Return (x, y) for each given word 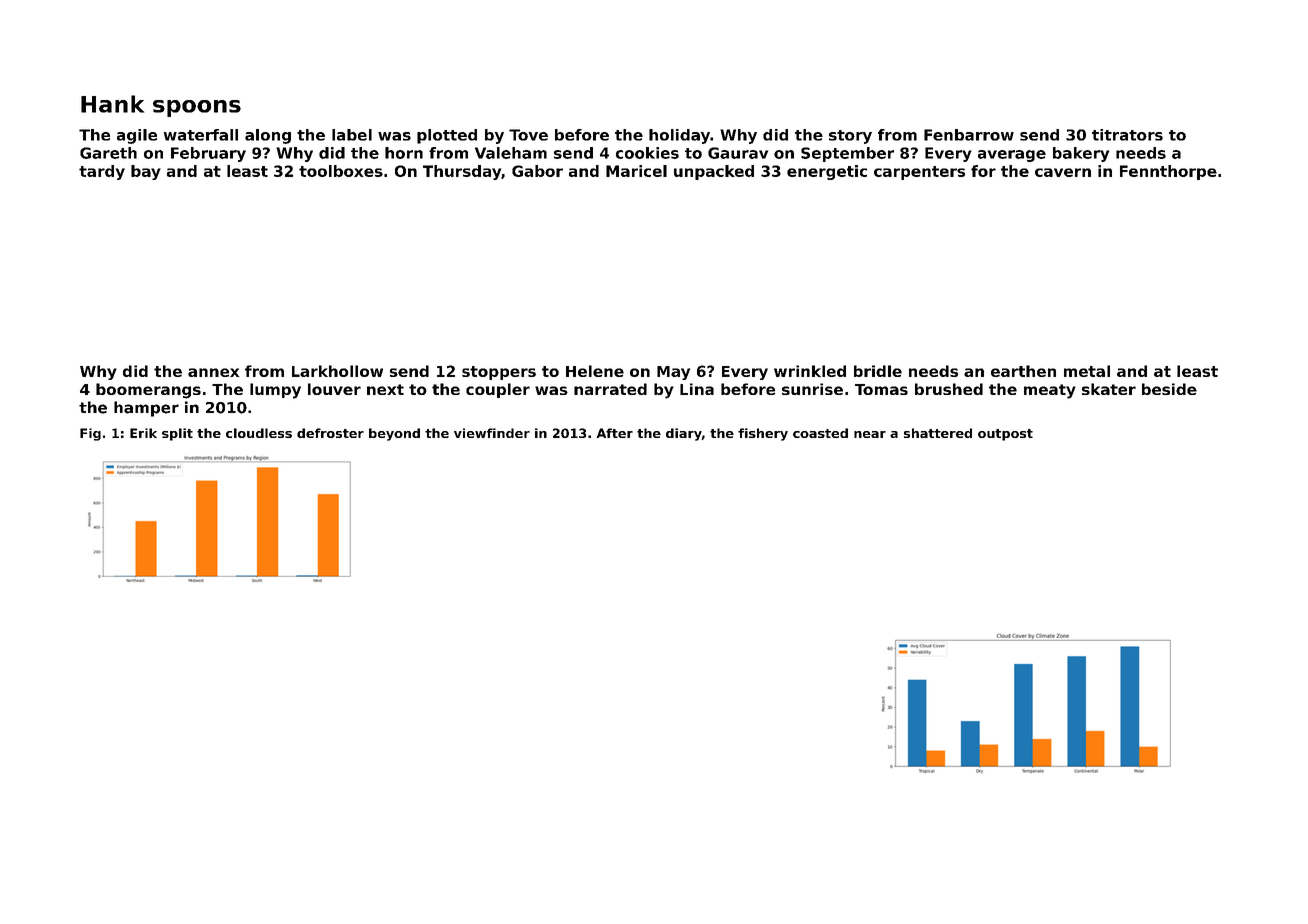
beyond (394, 434)
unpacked (714, 172)
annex (213, 372)
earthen (1023, 371)
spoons (197, 108)
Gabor (537, 171)
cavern (1063, 172)
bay (146, 172)
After (615, 433)
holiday (679, 136)
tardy (102, 172)
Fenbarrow (969, 135)
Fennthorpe (1168, 172)
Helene (595, 371)
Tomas (881, 389)
